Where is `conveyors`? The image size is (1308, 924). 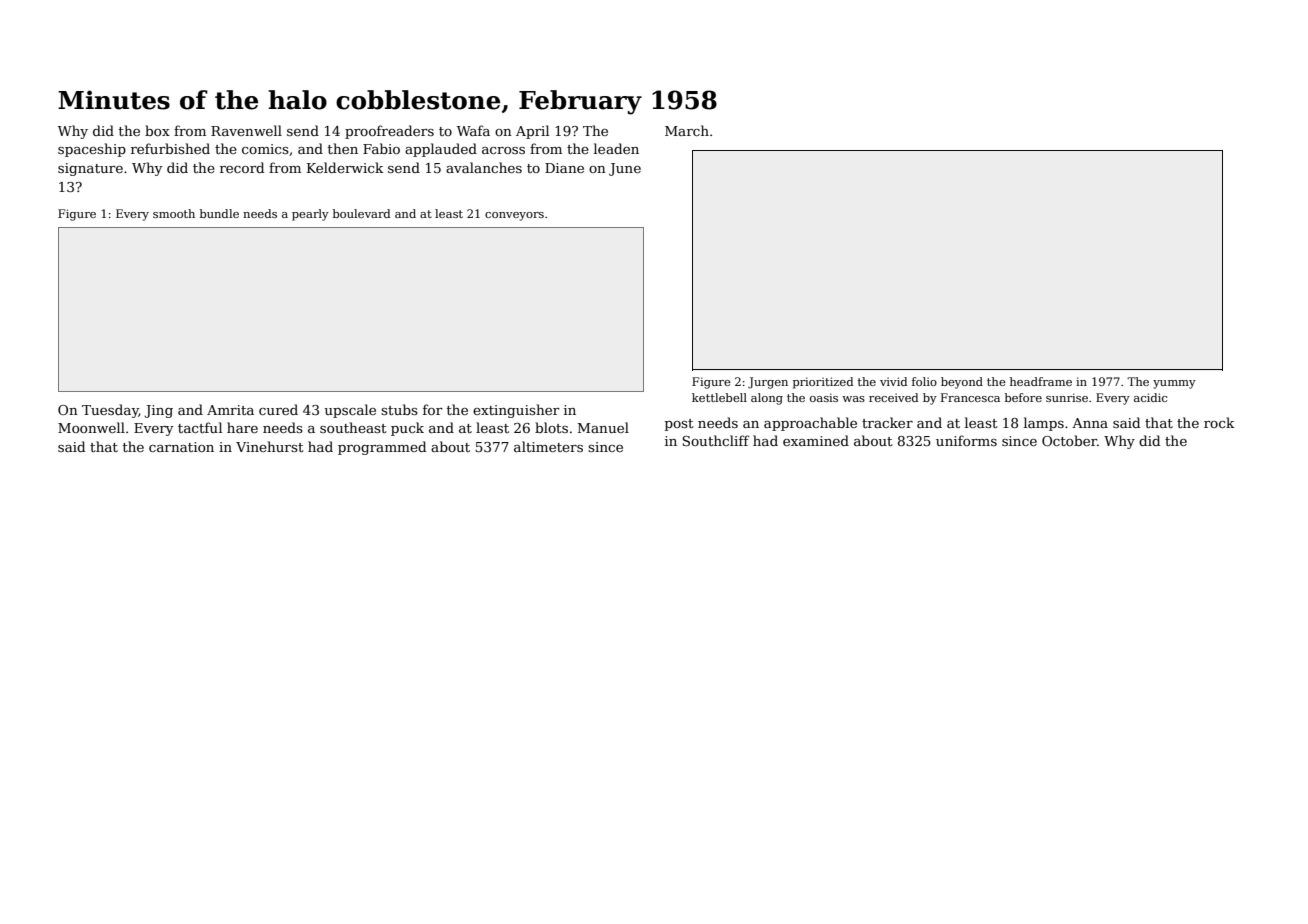
conveyors is located at coordinates (514, 216).
